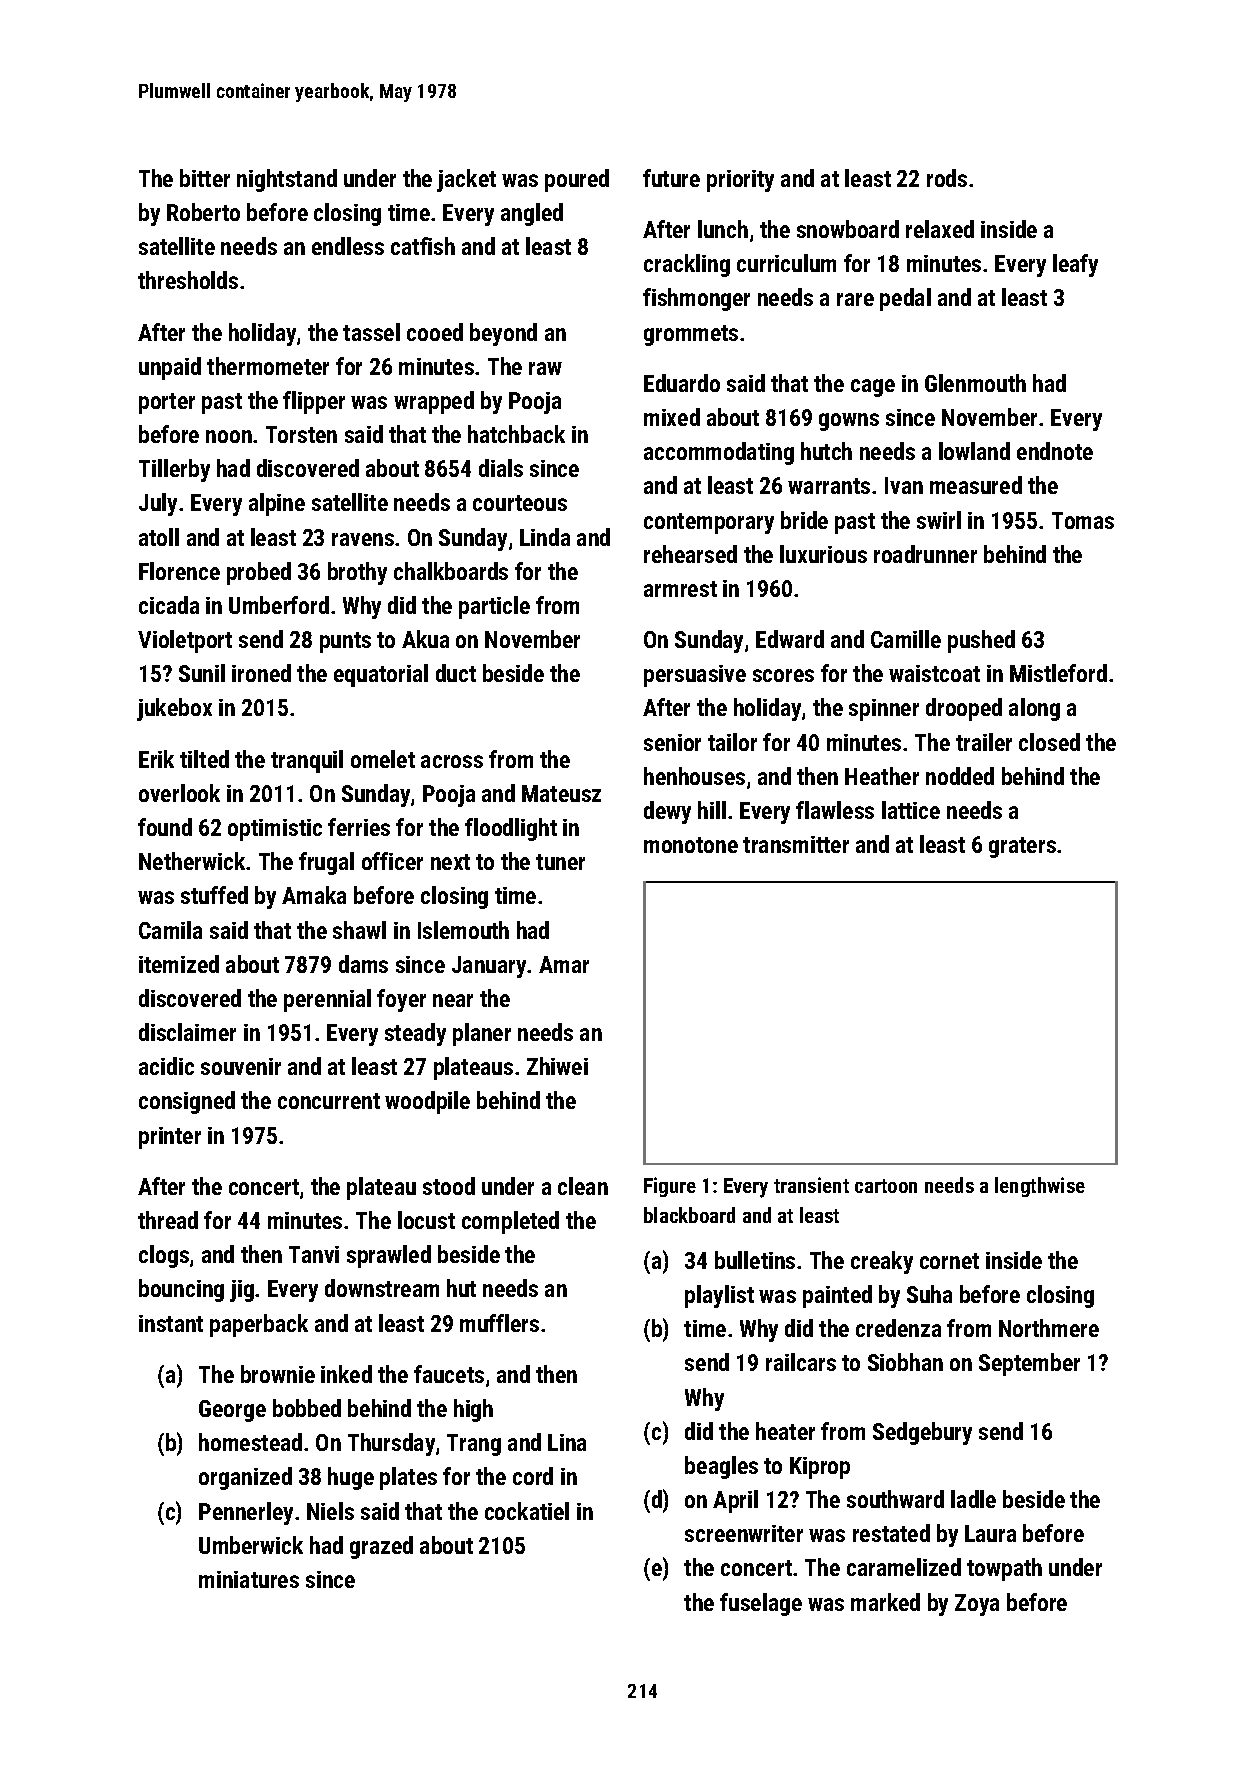 This document has width=1256, height=1776. What do you see at coordinates (1040, 1187) in the document?
I see `lengthwise` at bounding box center [1040, 1187].
